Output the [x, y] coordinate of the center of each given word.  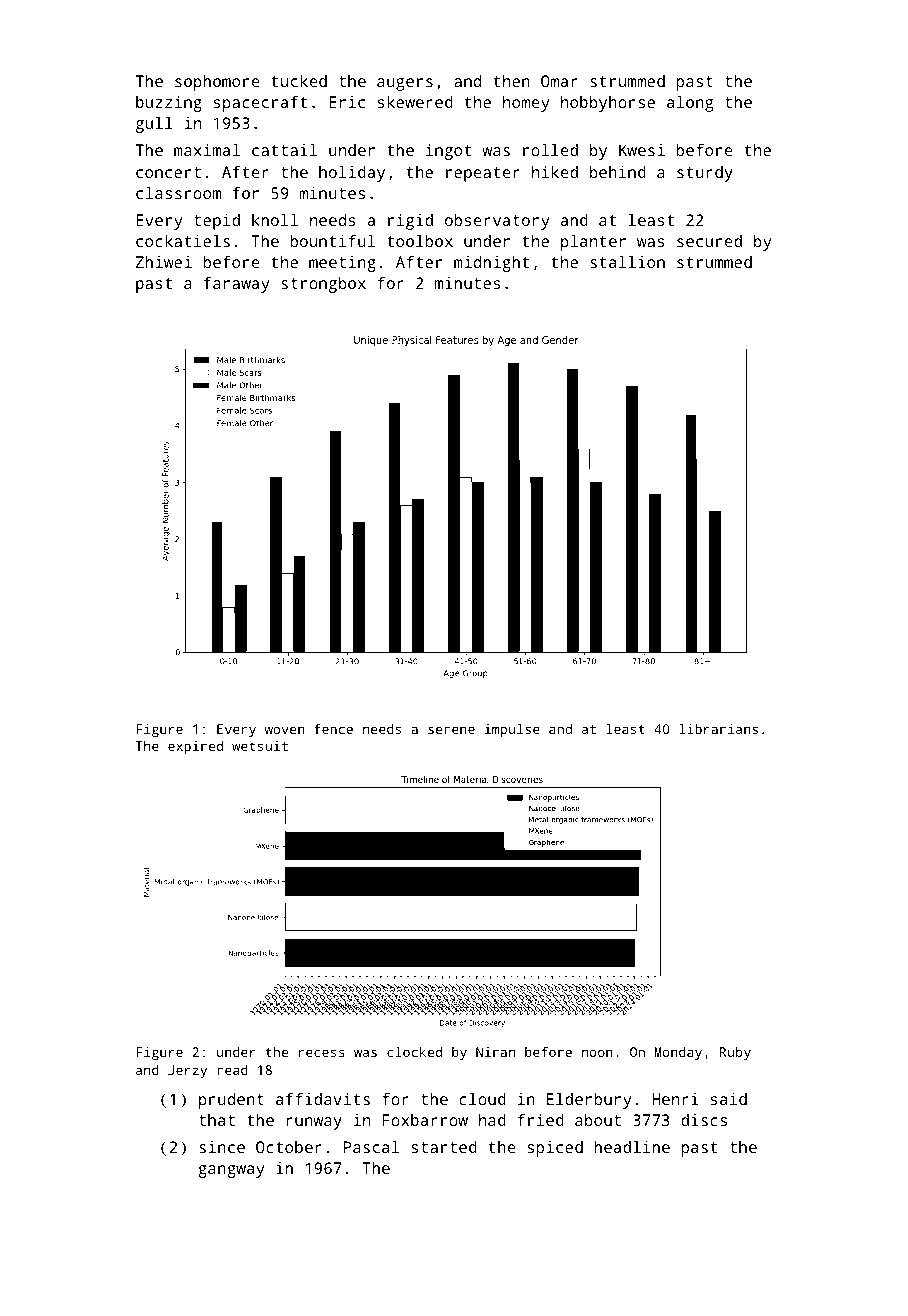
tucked [299, 81]
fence [333, 728]
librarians [718, 728]
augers [405, 84]
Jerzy [187, 1071]
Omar [559, 81]
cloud [482, 1099]
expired [195, 747]
